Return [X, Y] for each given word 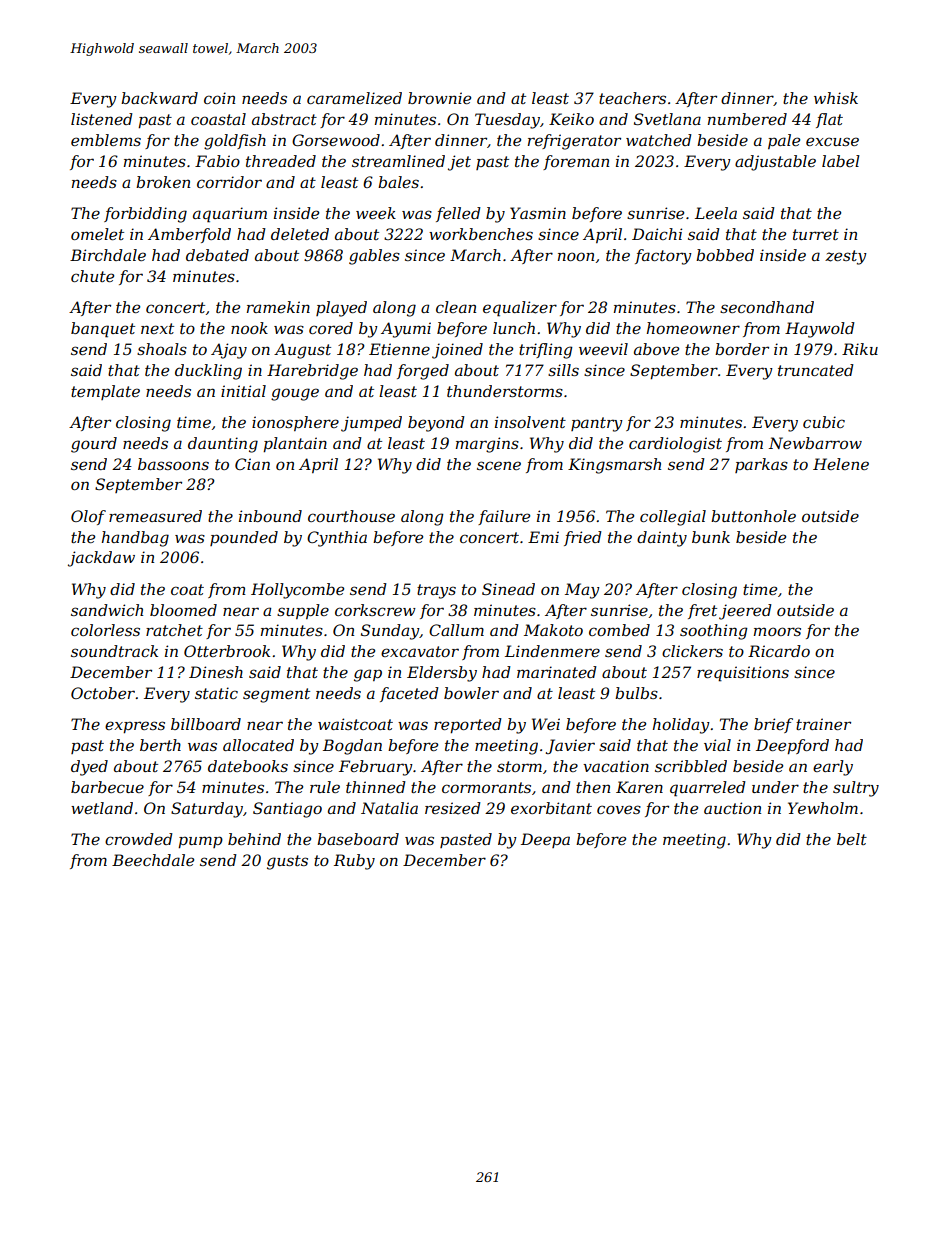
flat [829, 120]
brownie [439, 98]
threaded [281, 161]
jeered [745, 612]
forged [423, 372]
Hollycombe [297, 591]
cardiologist [675, 445]
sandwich [107, 610]
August [302, 351]
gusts [287, 862]
